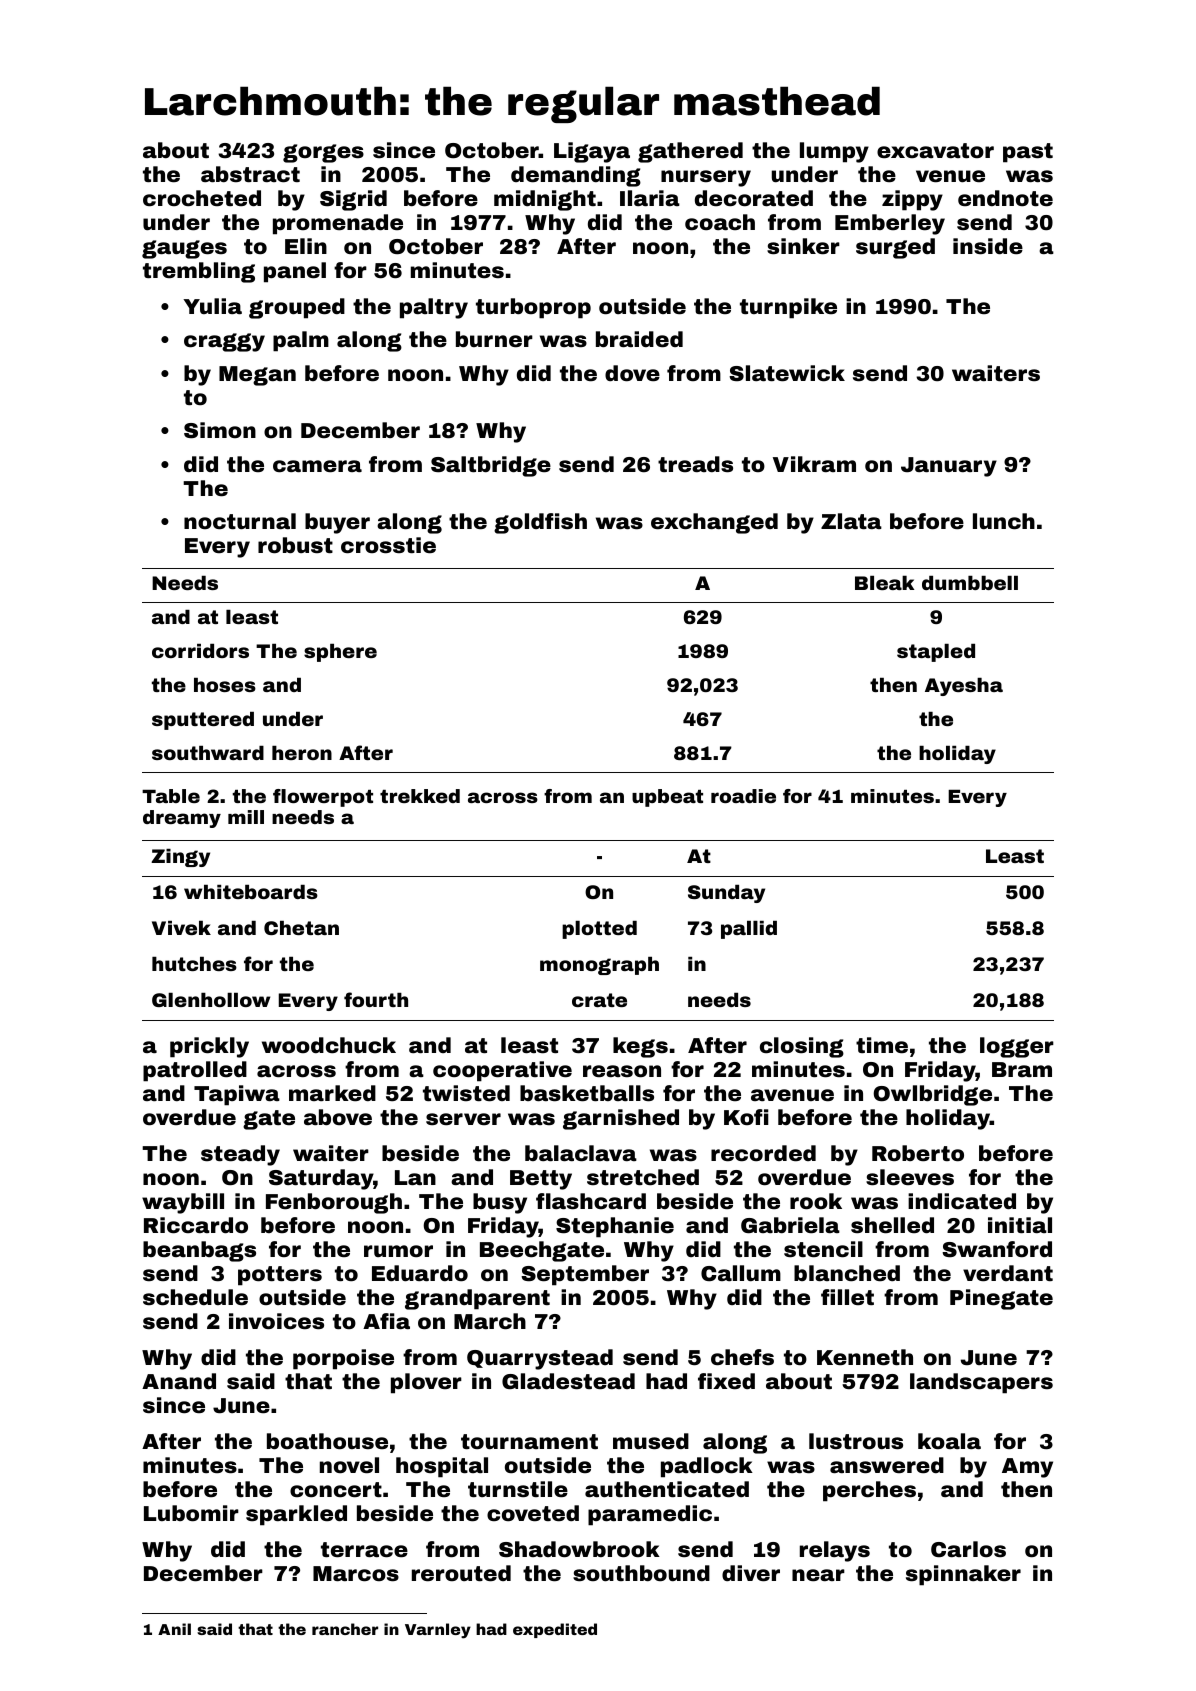  I want to click on landscapers, so click(981, 1383).
